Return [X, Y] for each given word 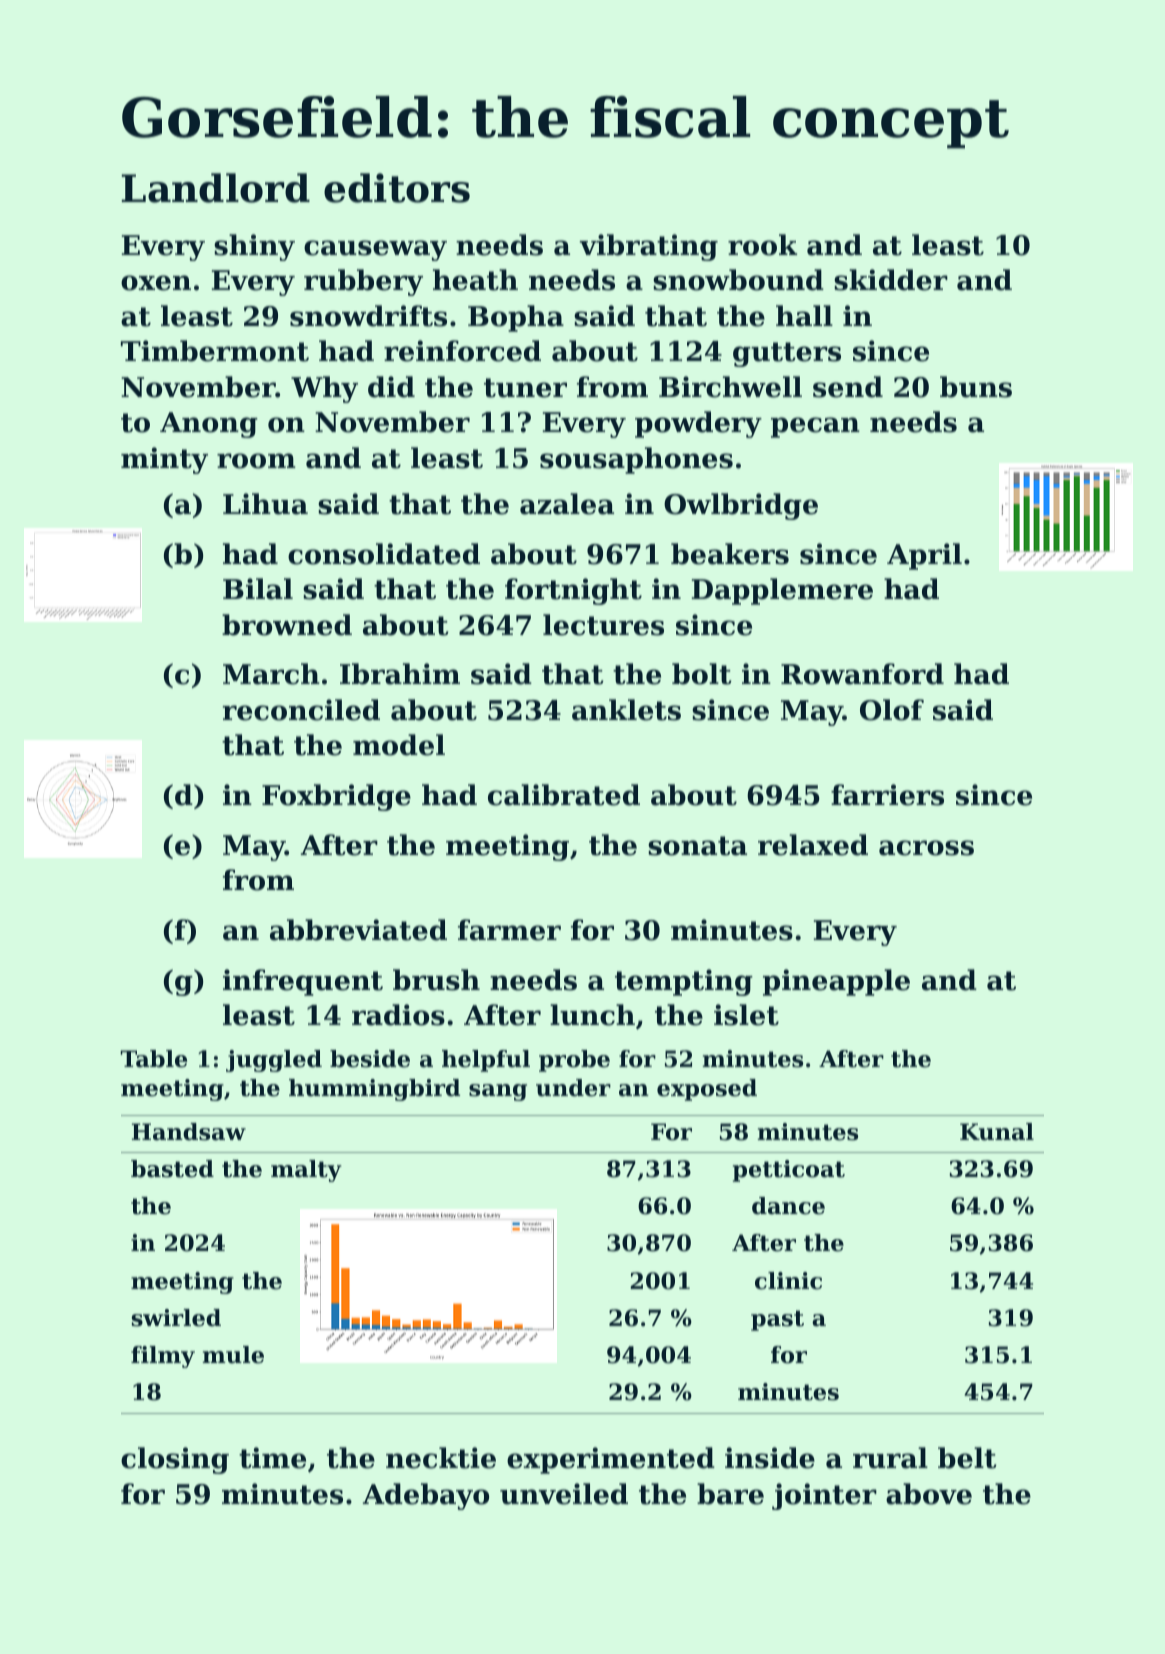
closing [175, 1460]
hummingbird [374, 1090]
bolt [701, 674]
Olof [892, 710]
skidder [891, 280]
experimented [611, 1460]
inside [770, 1458]
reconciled [301, 710]
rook [762, 245]
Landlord [216, 188]
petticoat [789, 1171]
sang [498, 1092]
